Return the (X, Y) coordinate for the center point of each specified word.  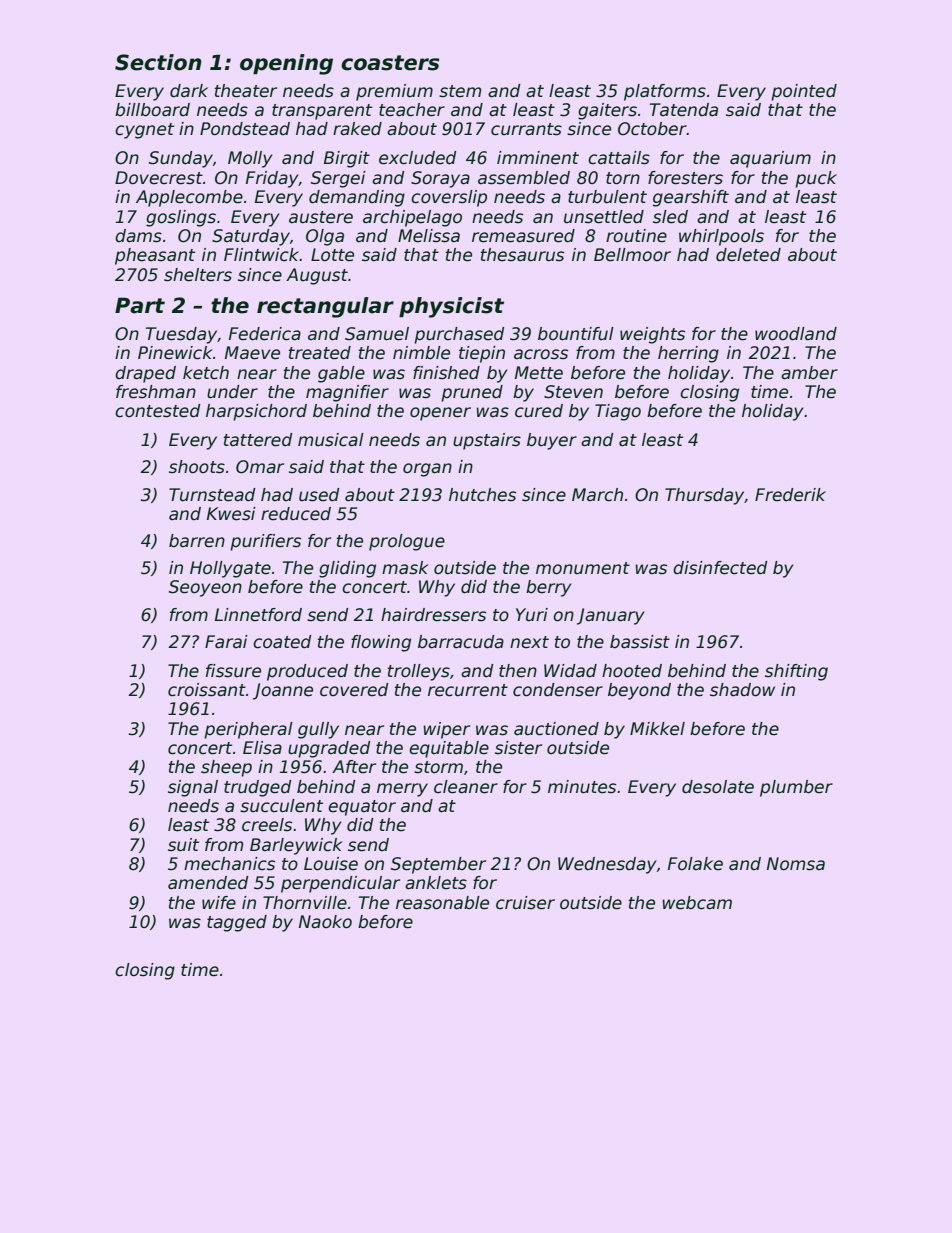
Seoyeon (205, 588)
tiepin (482, 354)
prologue (407, 542)
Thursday (704, 496)
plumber (796, 788)
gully (318, 730)
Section (158, 62)
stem (460, 91)
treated (320, 353)
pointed (804, 92)
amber (809, 373)
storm (438, 767)
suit (183, 845)
